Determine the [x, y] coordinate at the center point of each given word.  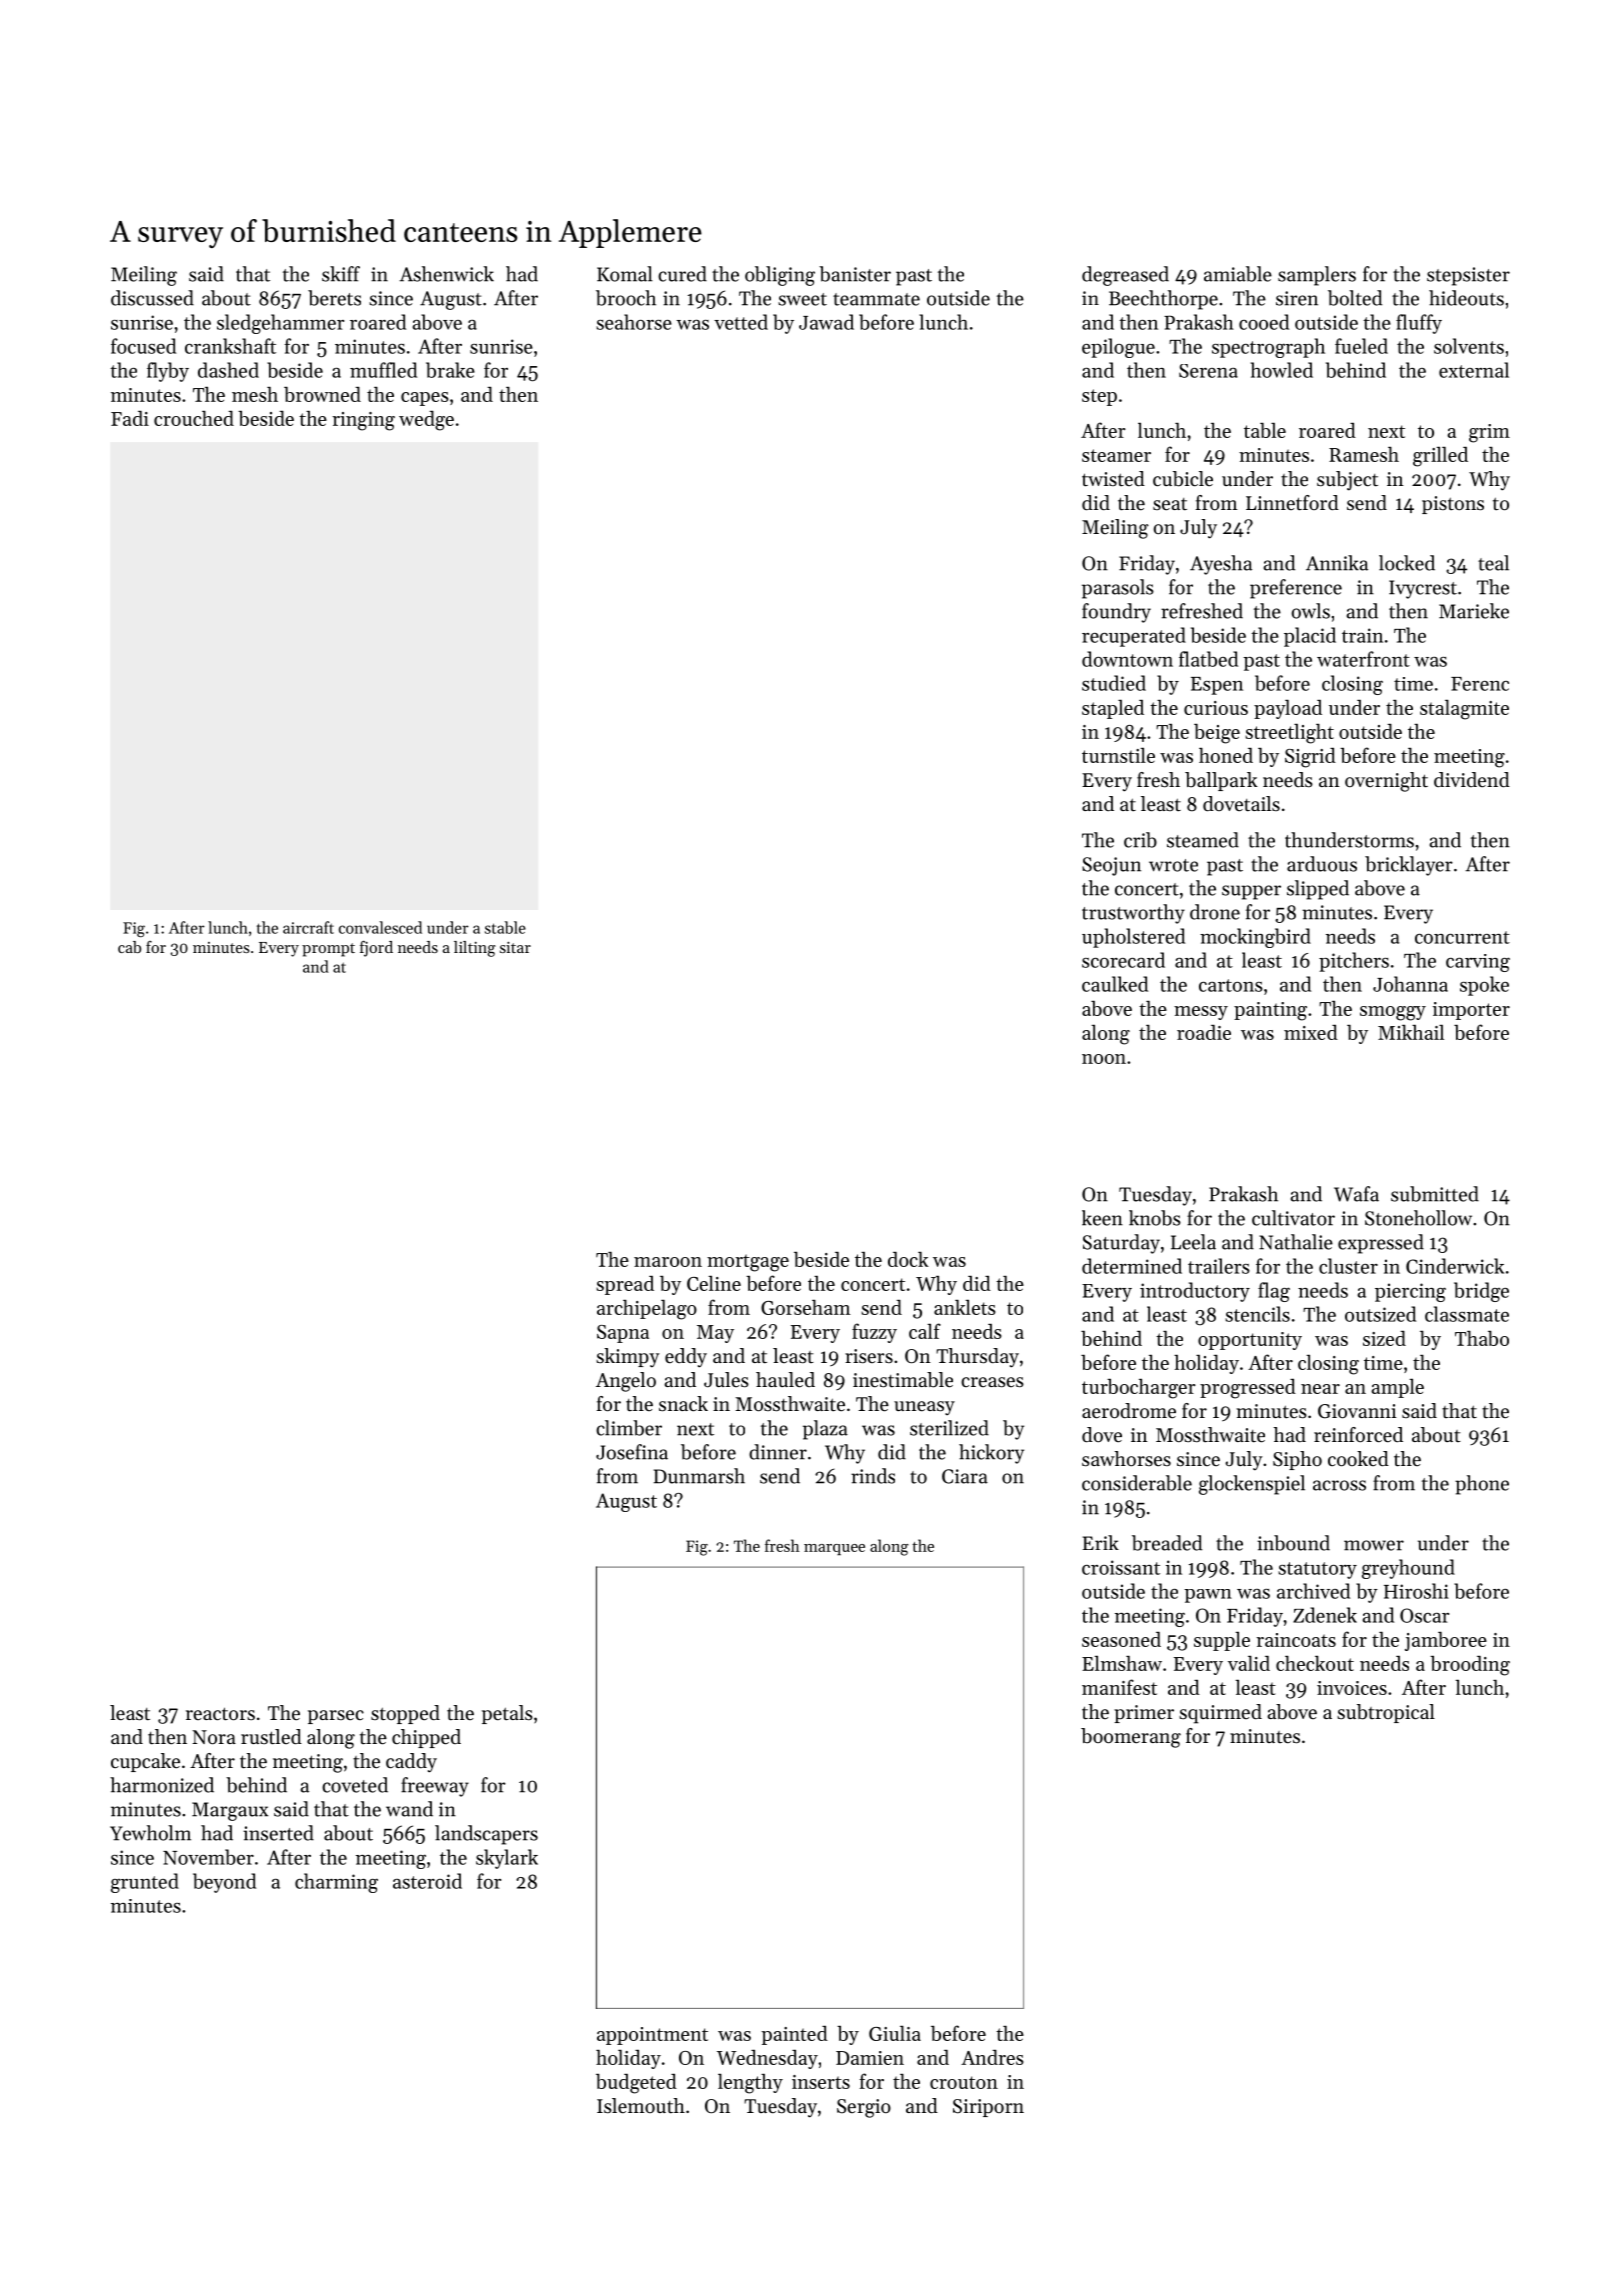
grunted [145, 1883]
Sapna [623, 1334]
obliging [780, 276]
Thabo [1482, 1338]
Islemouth [641, 2106]
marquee [834, 1549]
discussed [152, 298]
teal [1493, 563]
